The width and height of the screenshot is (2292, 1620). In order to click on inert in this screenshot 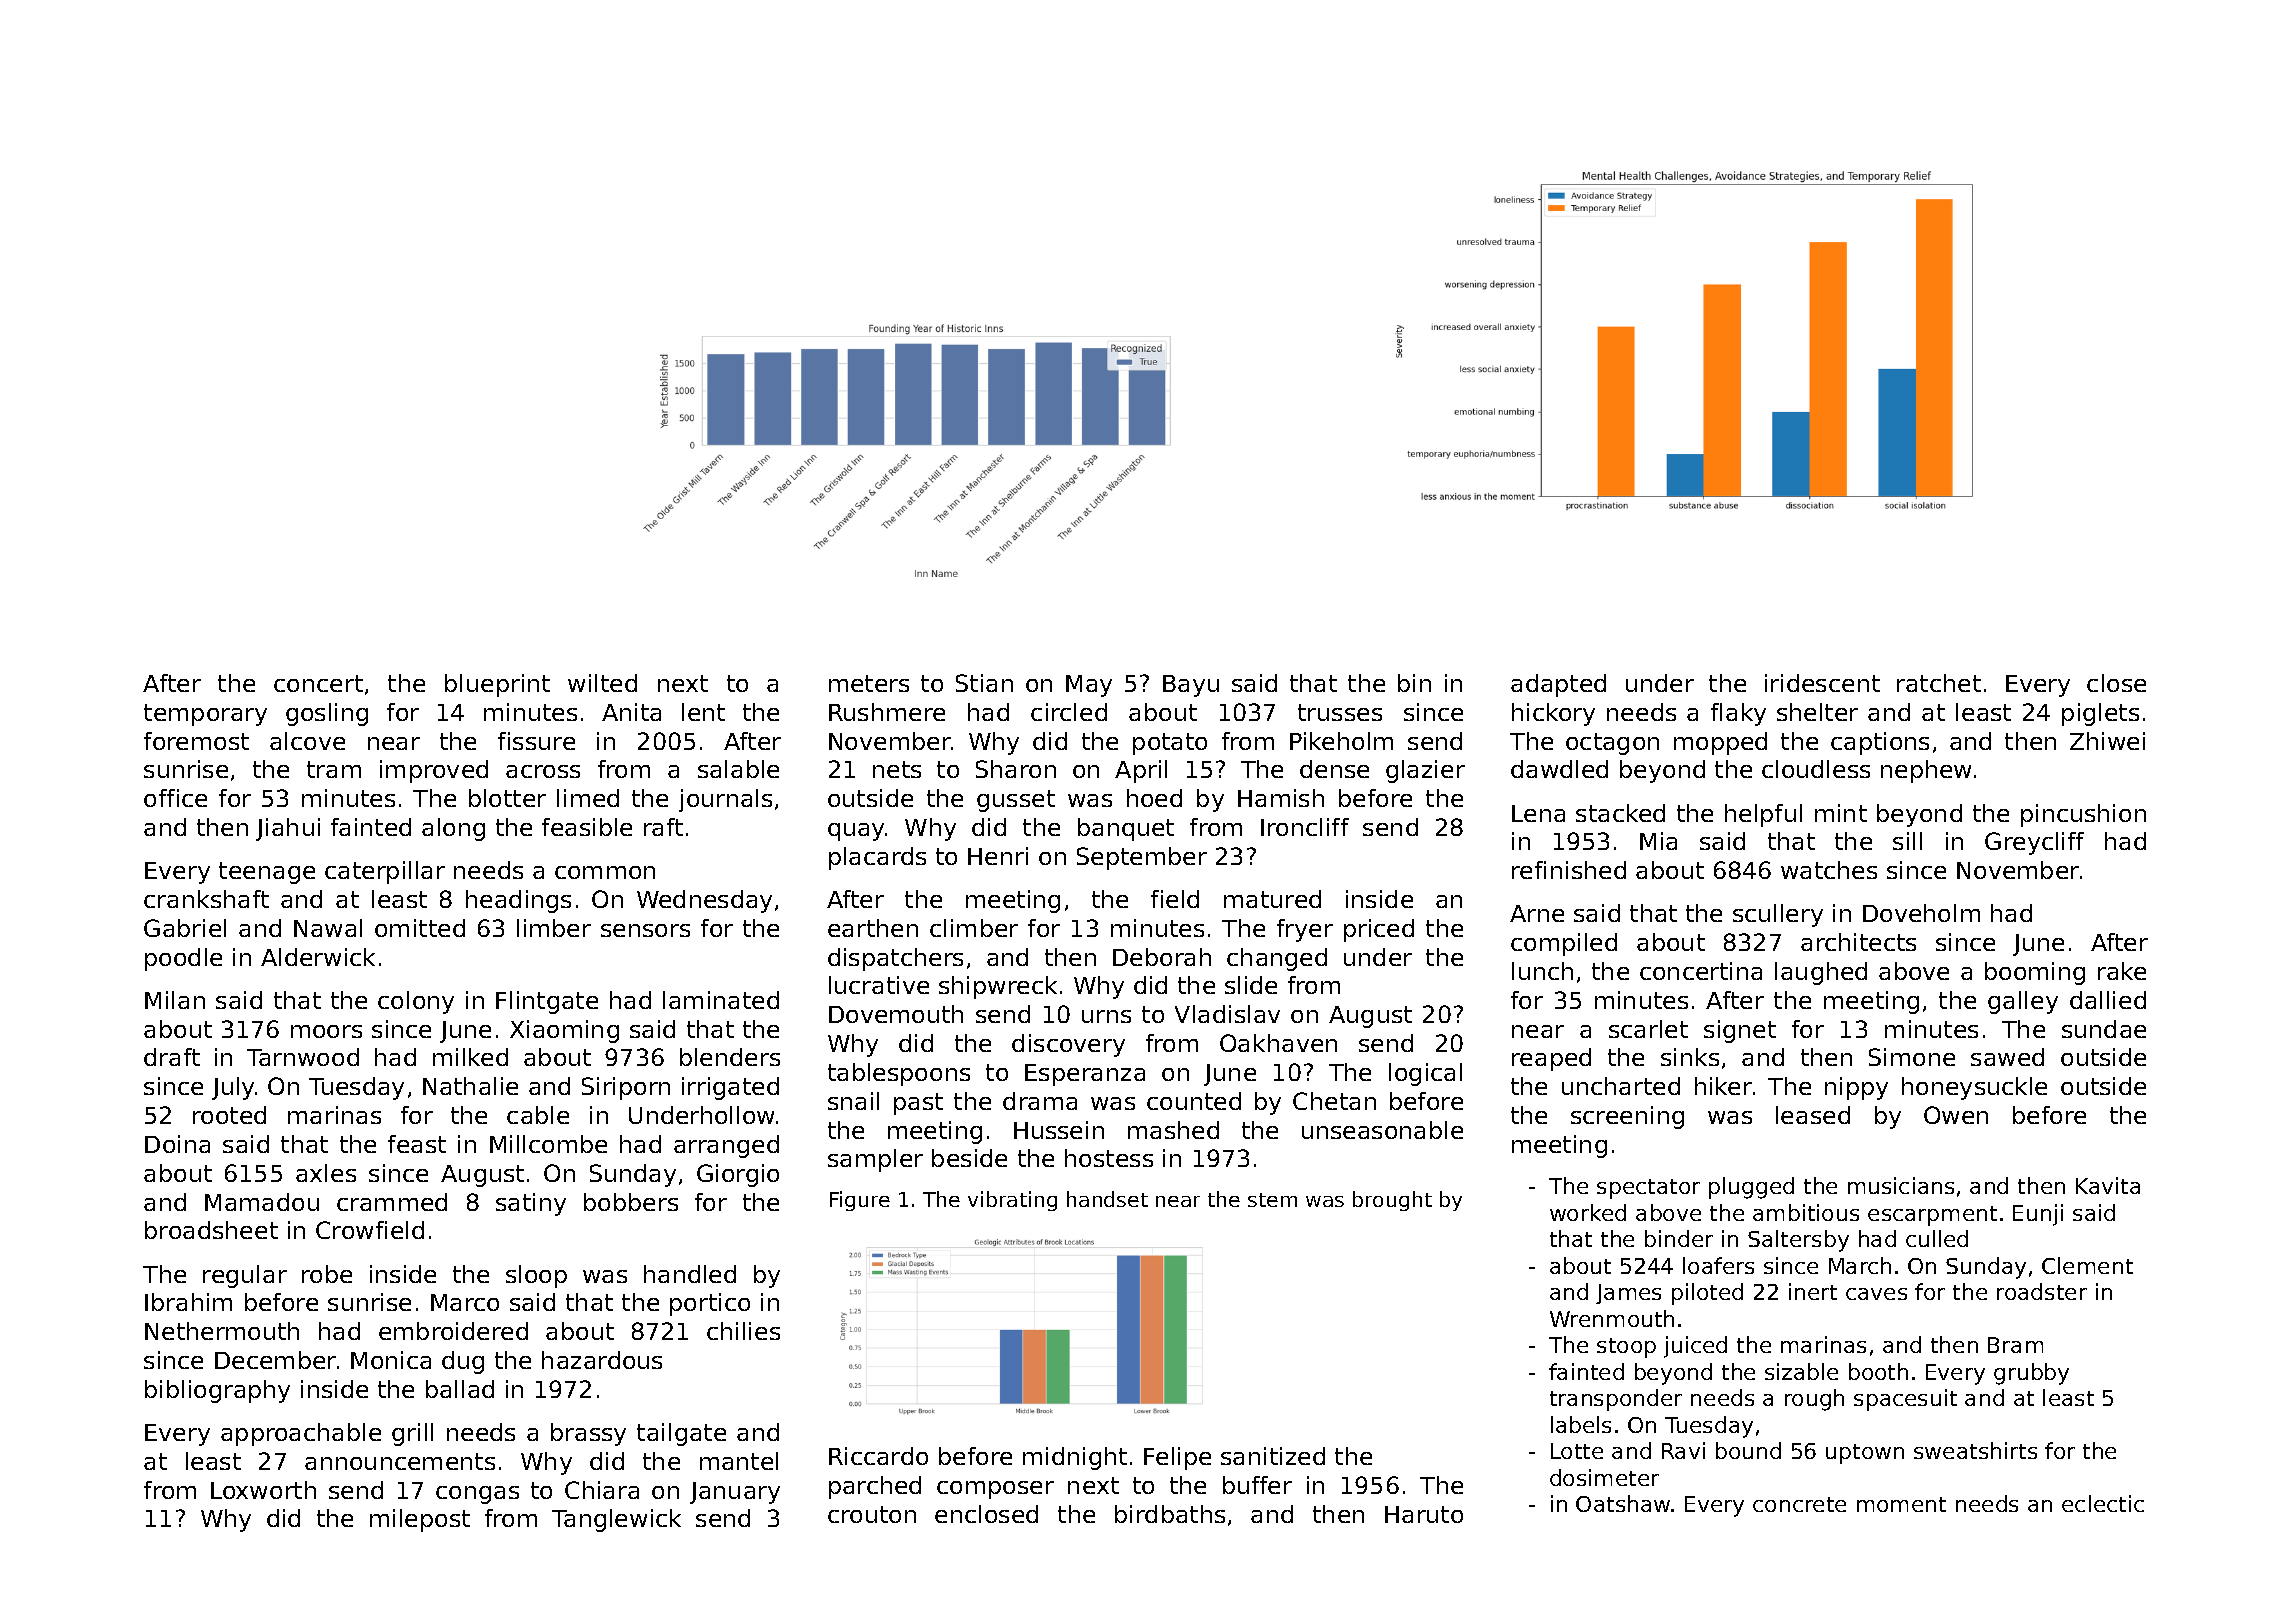, I will do `click(1813, 1291)`.
